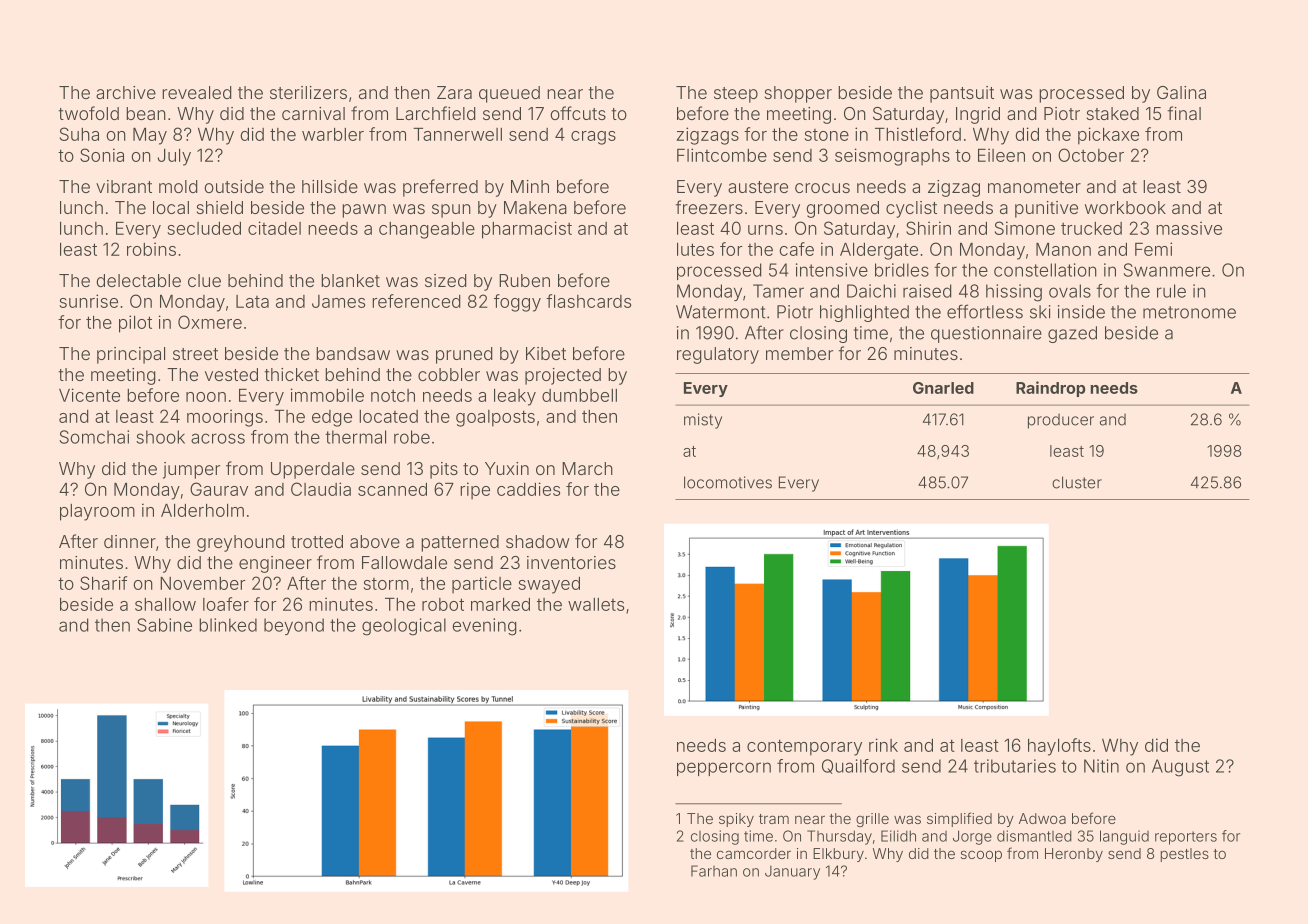 The height and width of the document is (924, 1308). Describe the element at coordinates (718, 355) in the document. I see `regulatory` at that location.
